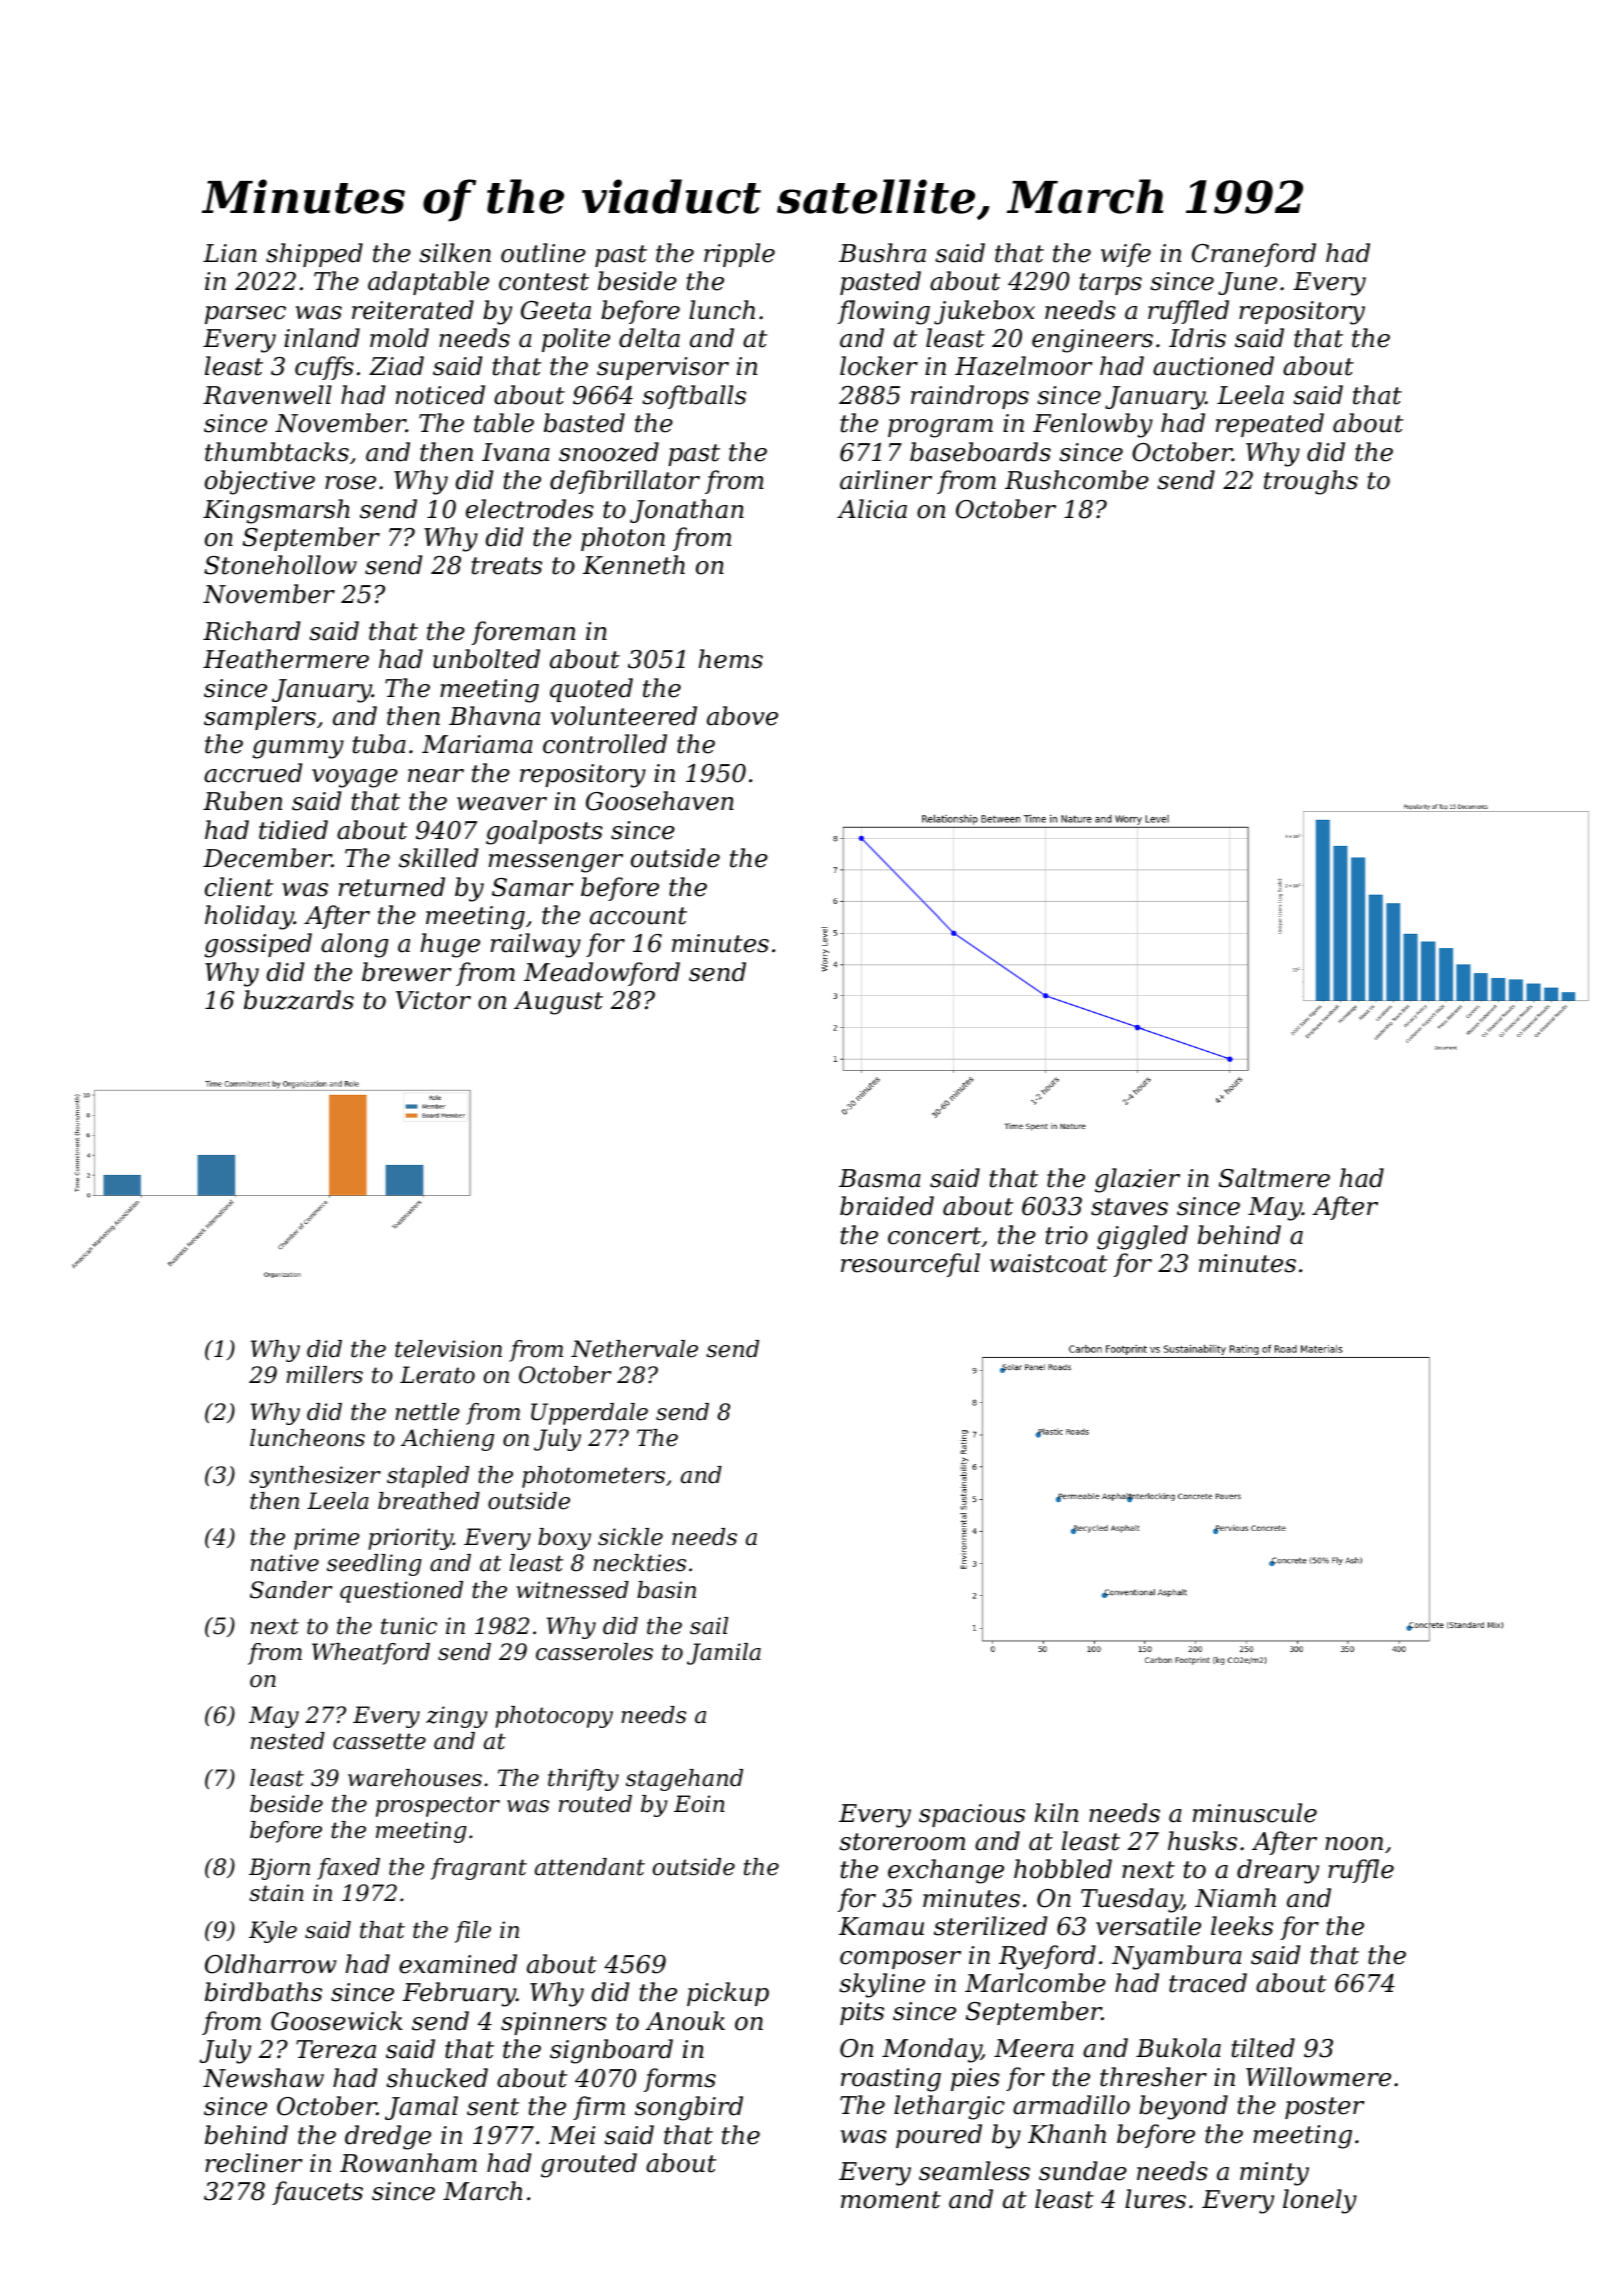 This page has width=1620, height=2292. Describe the element at coordinates (263, 1992) in the page. I see `birdbaths` at that location.
